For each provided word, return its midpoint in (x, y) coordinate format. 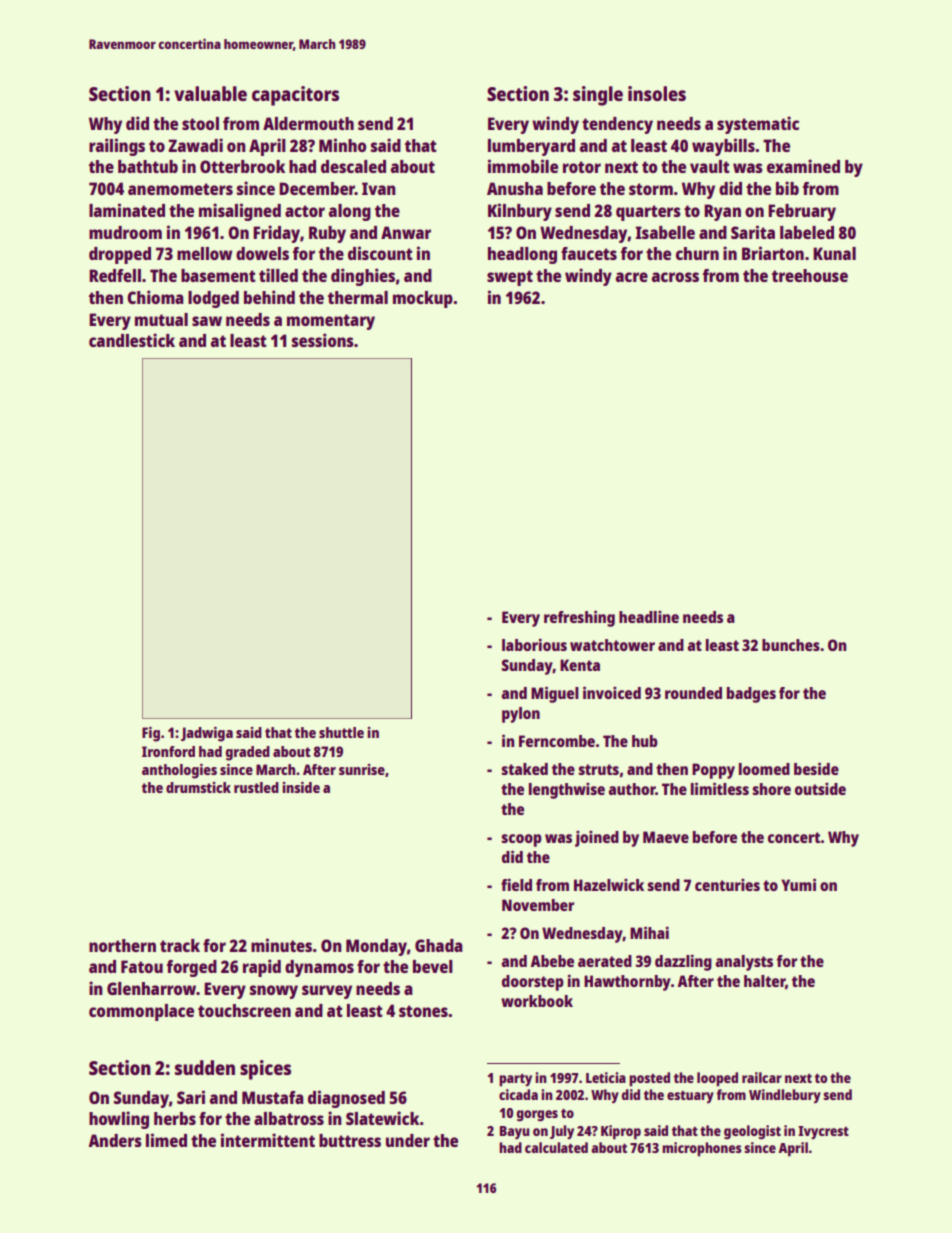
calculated (556, 1147)
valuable (210, 93)
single (598, 96)
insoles (657, 93)
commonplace (141, 1012)
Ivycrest (823, 1133)
